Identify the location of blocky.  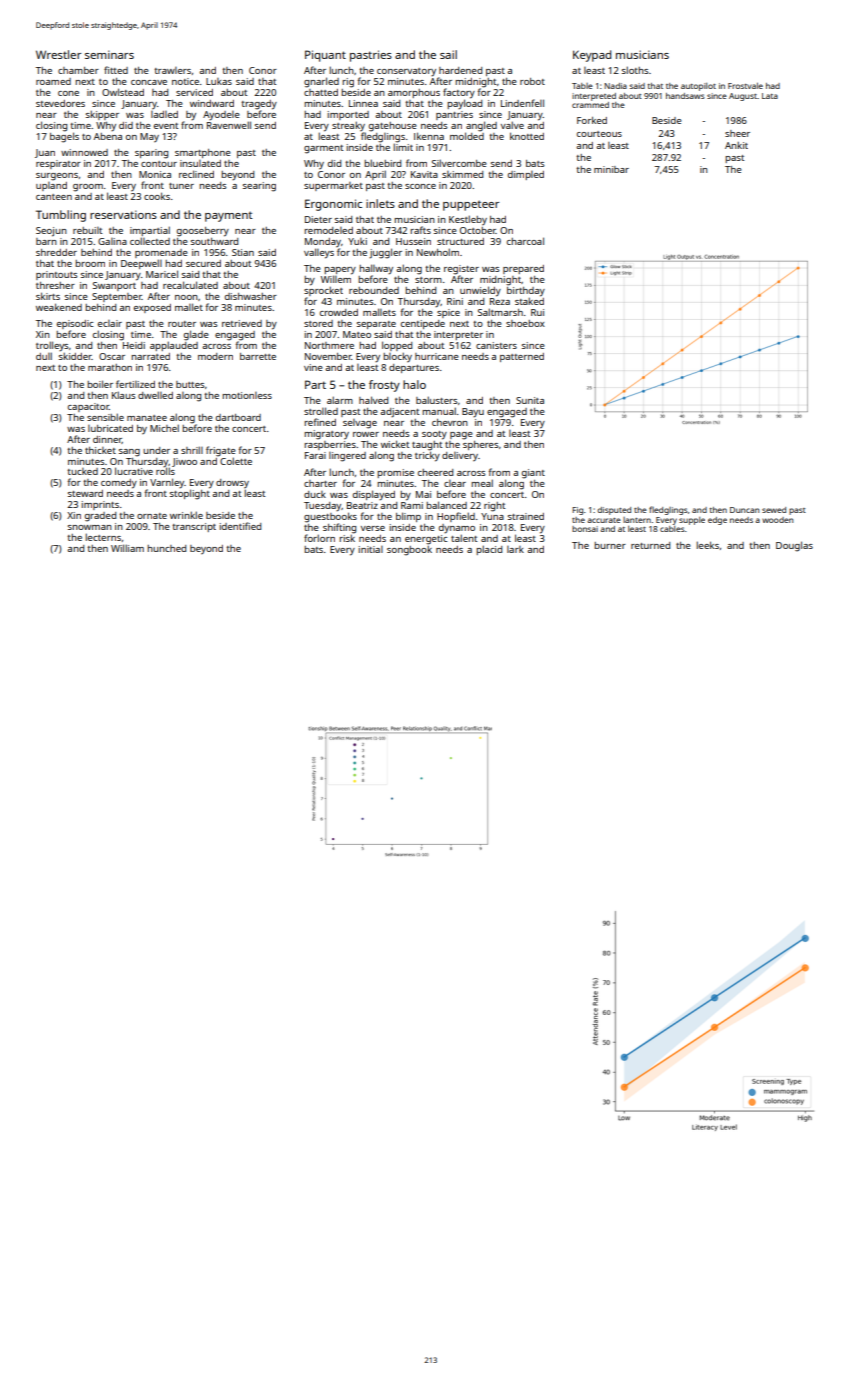
(397, 357).
